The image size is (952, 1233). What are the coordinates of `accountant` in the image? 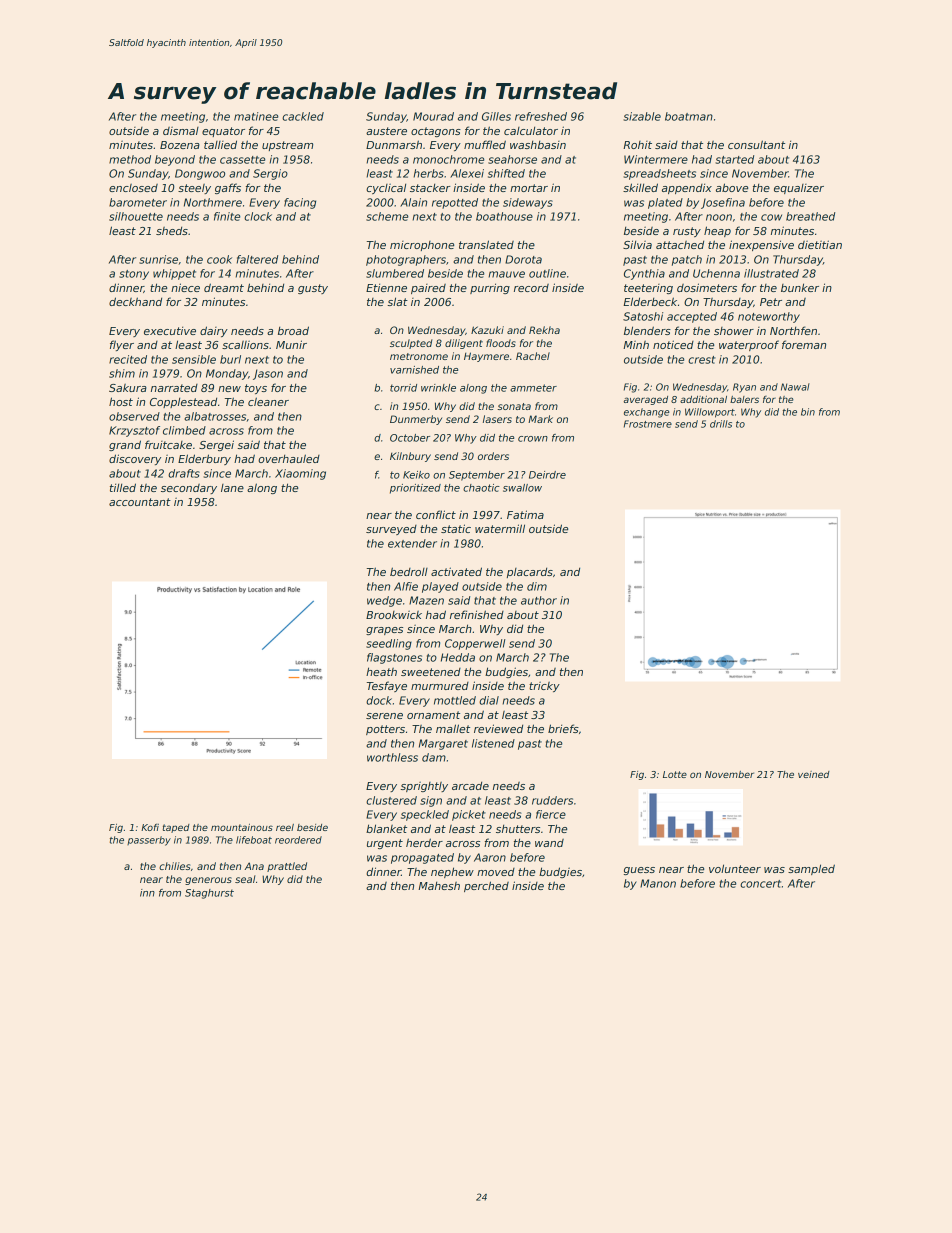 It's located at (140, 502).
